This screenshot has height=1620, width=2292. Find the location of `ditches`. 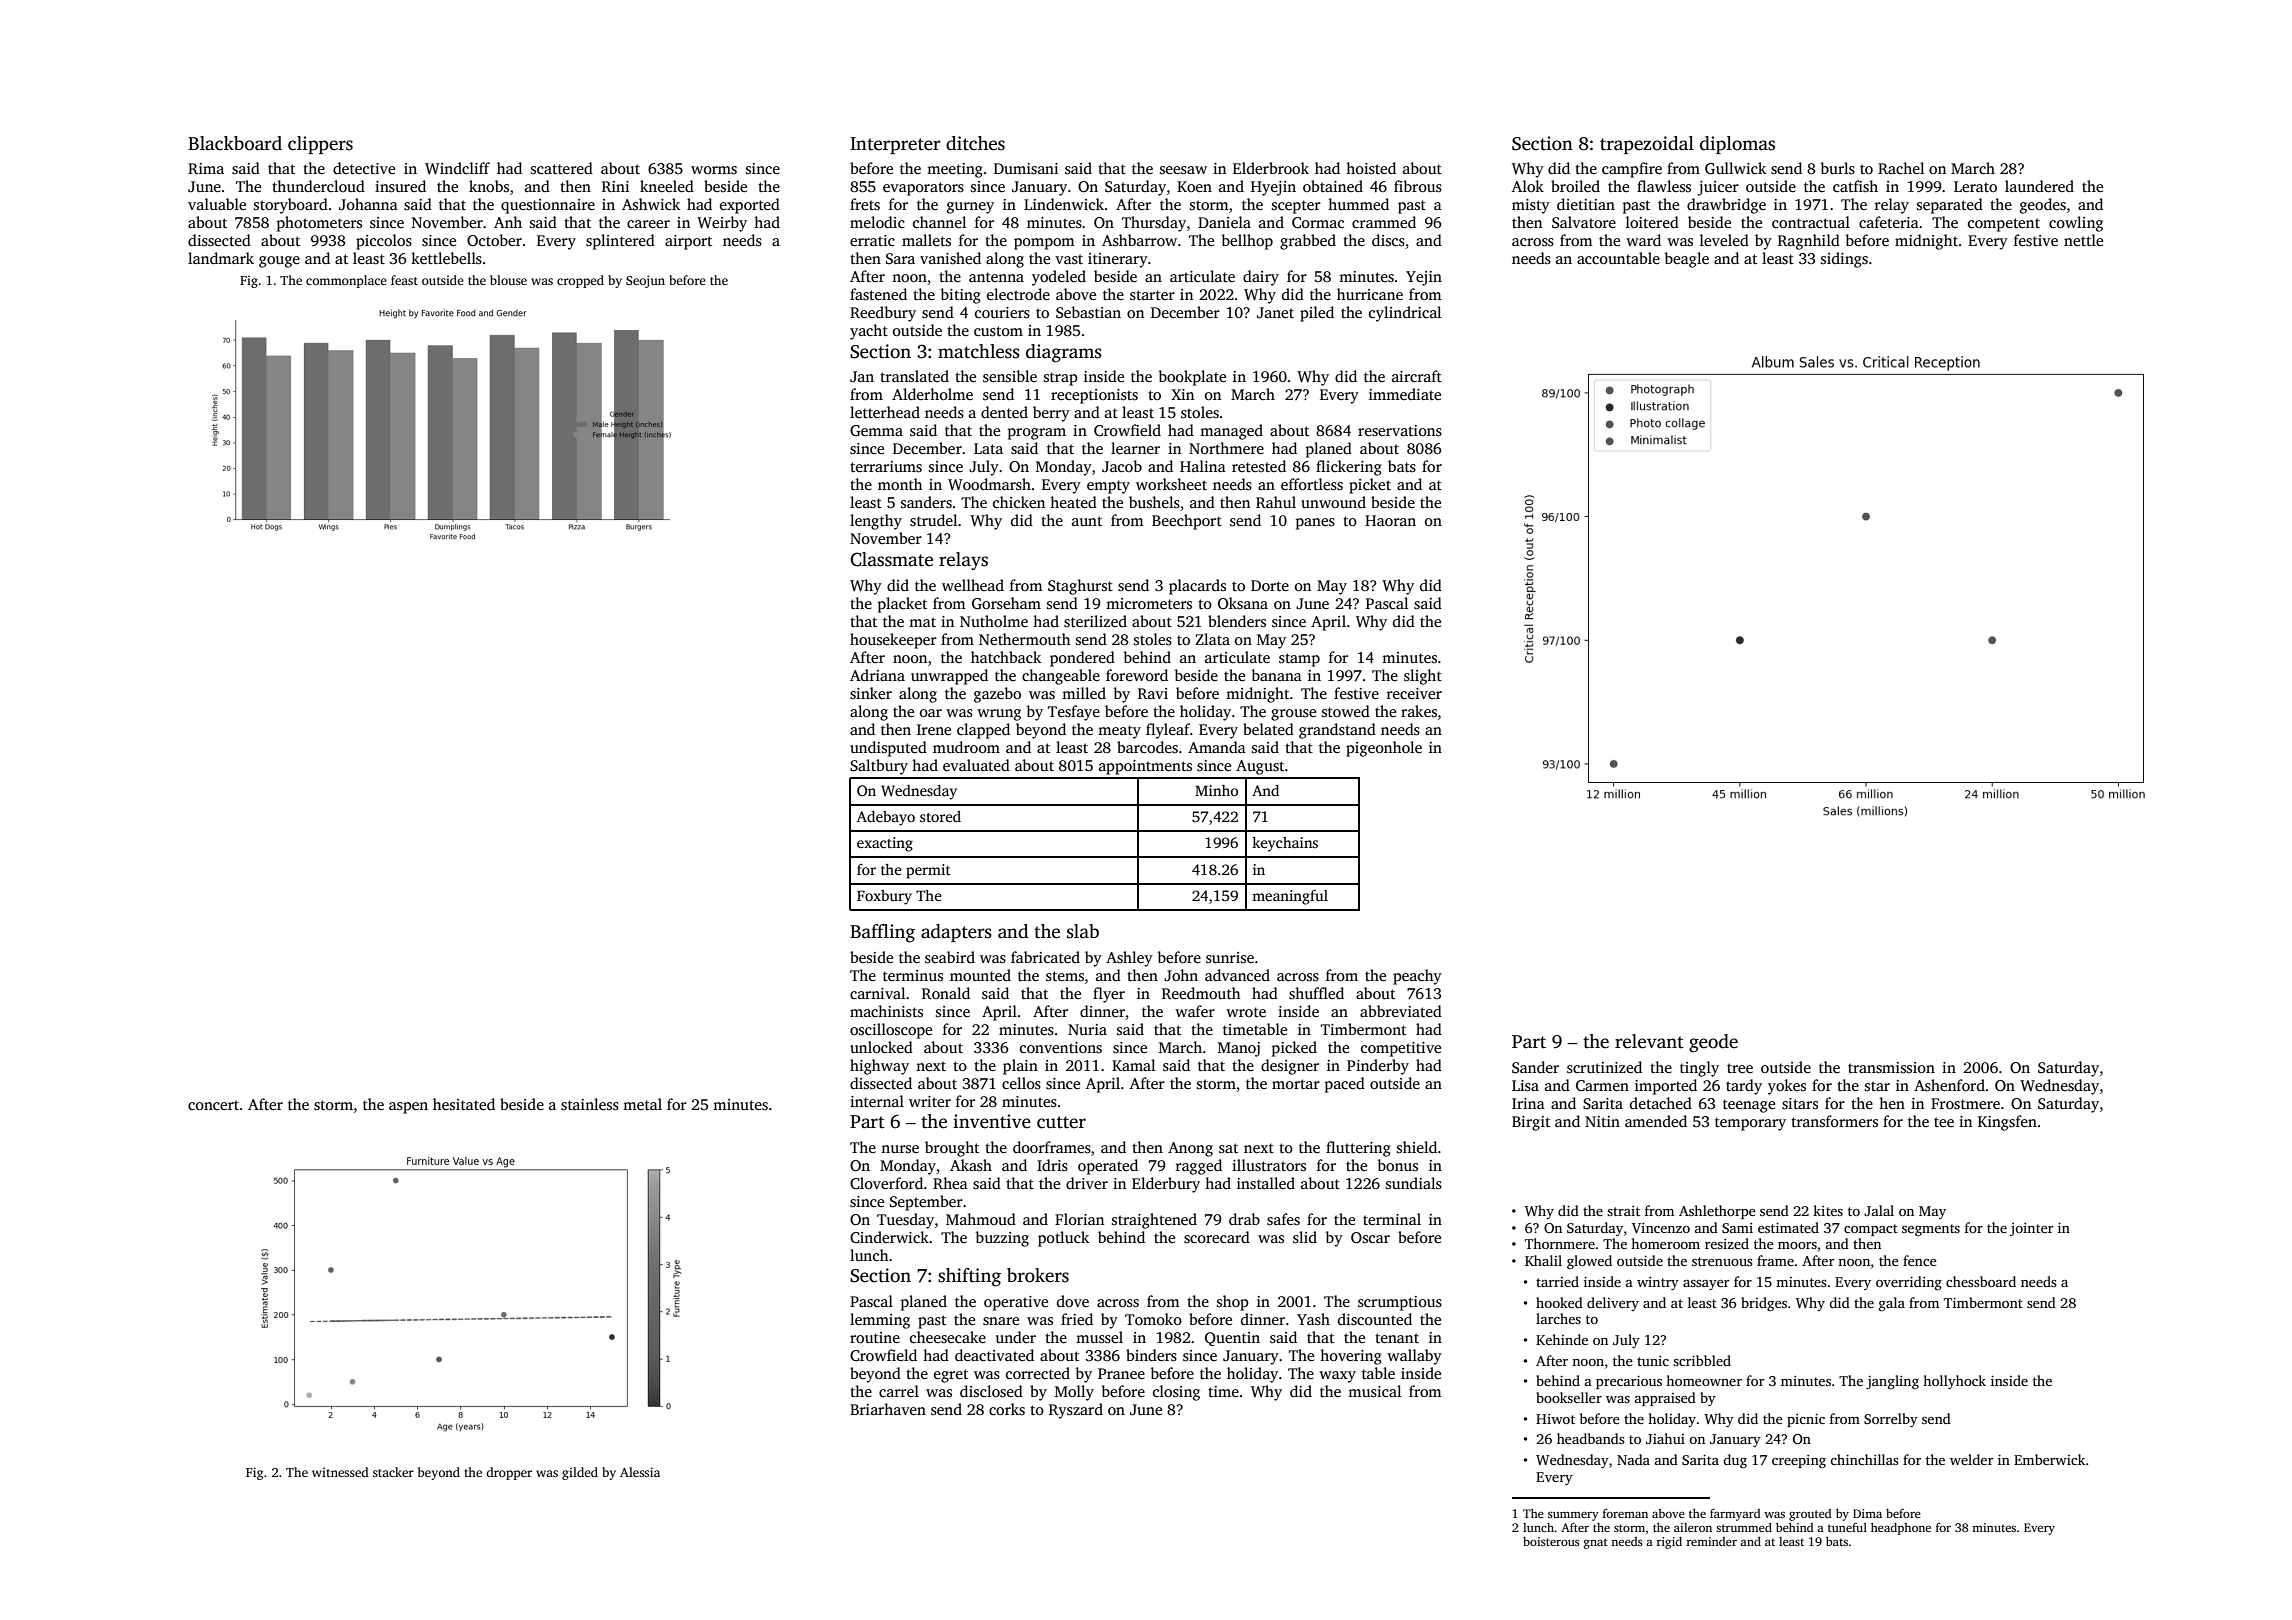

ditches is located at coordinates (975, 143).
